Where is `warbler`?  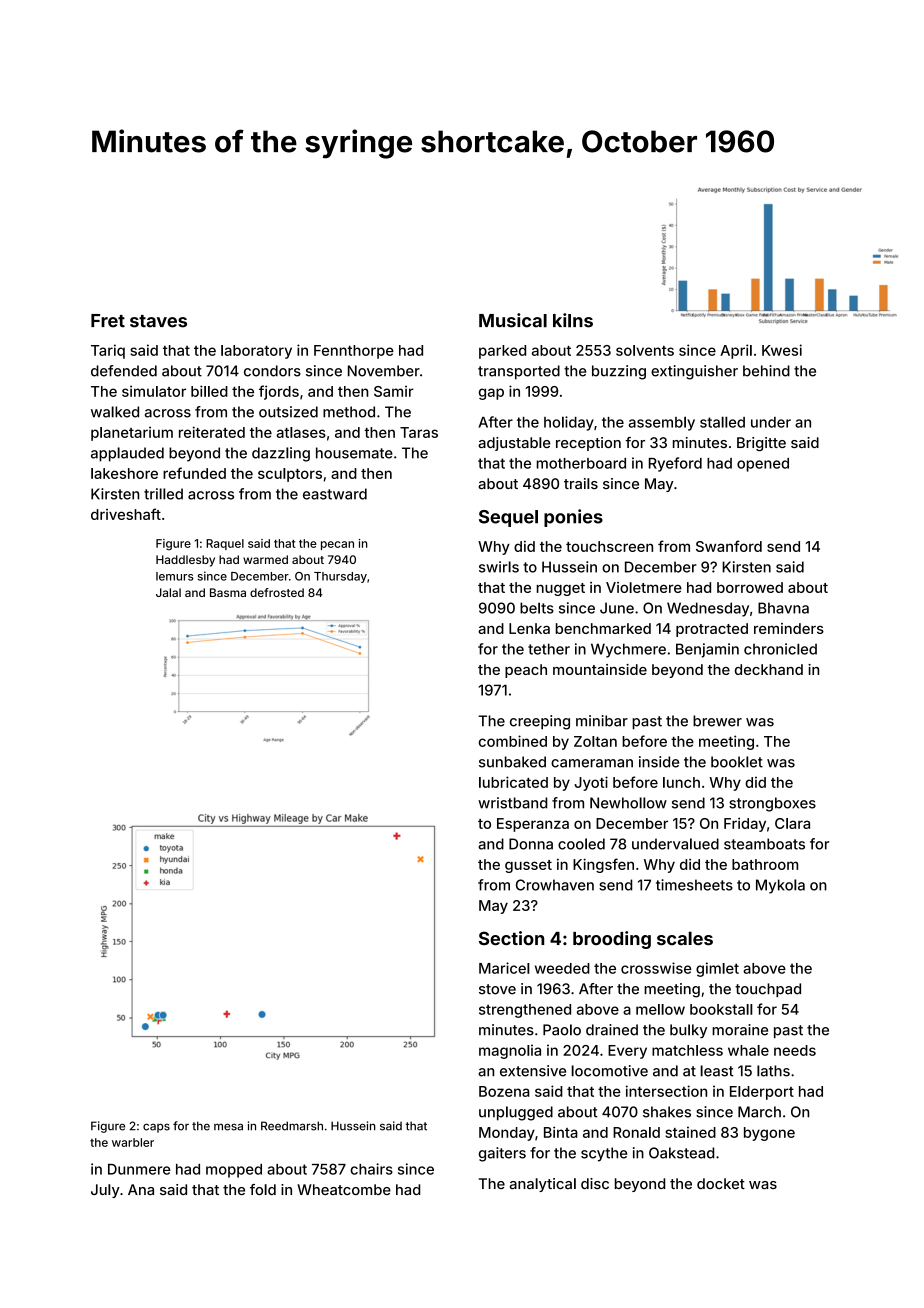
warbler is located at coordinates (133, 1142).
